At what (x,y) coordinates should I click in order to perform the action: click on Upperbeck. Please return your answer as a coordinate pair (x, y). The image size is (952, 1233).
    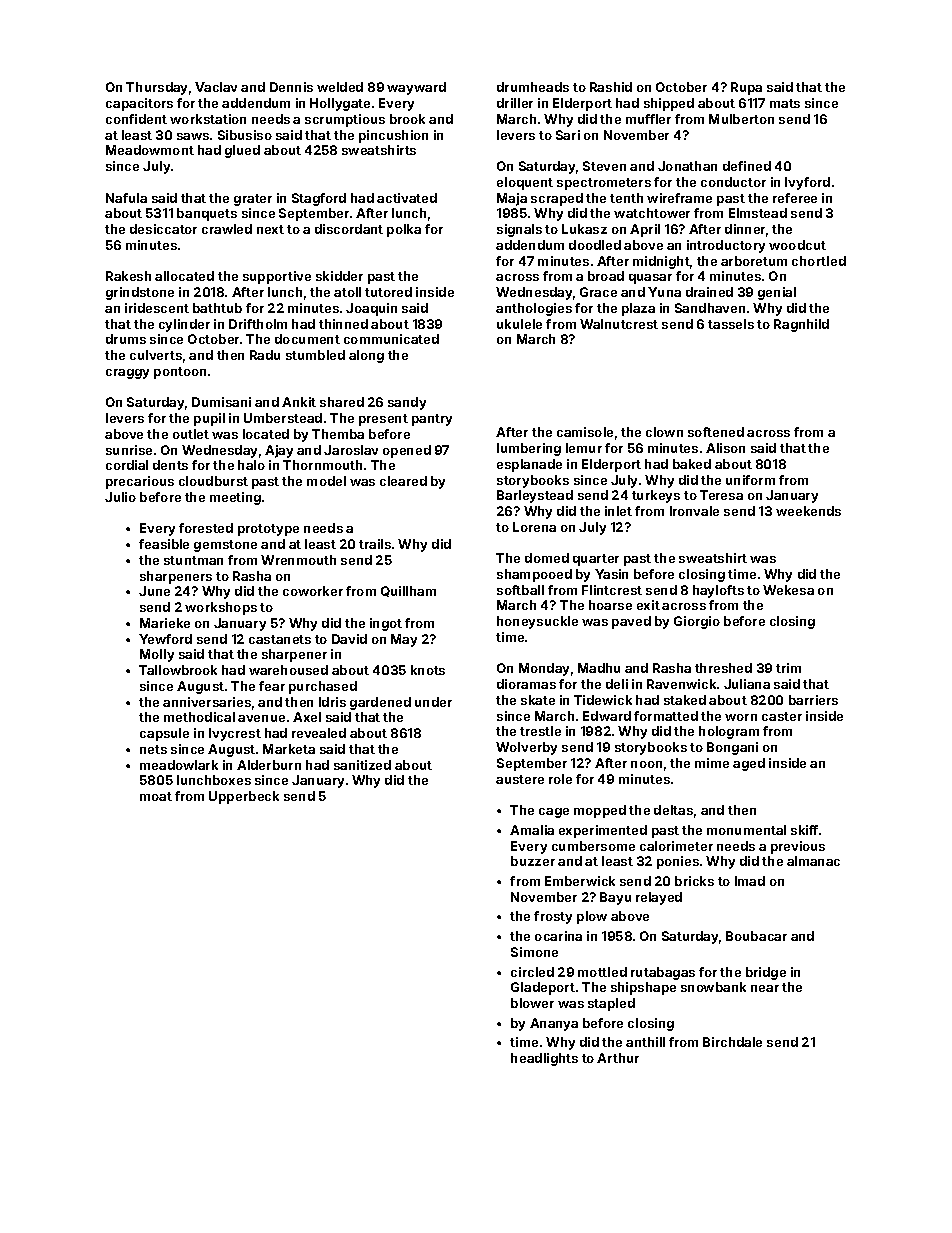
    Looking at the image, I should click on (244, 797).
